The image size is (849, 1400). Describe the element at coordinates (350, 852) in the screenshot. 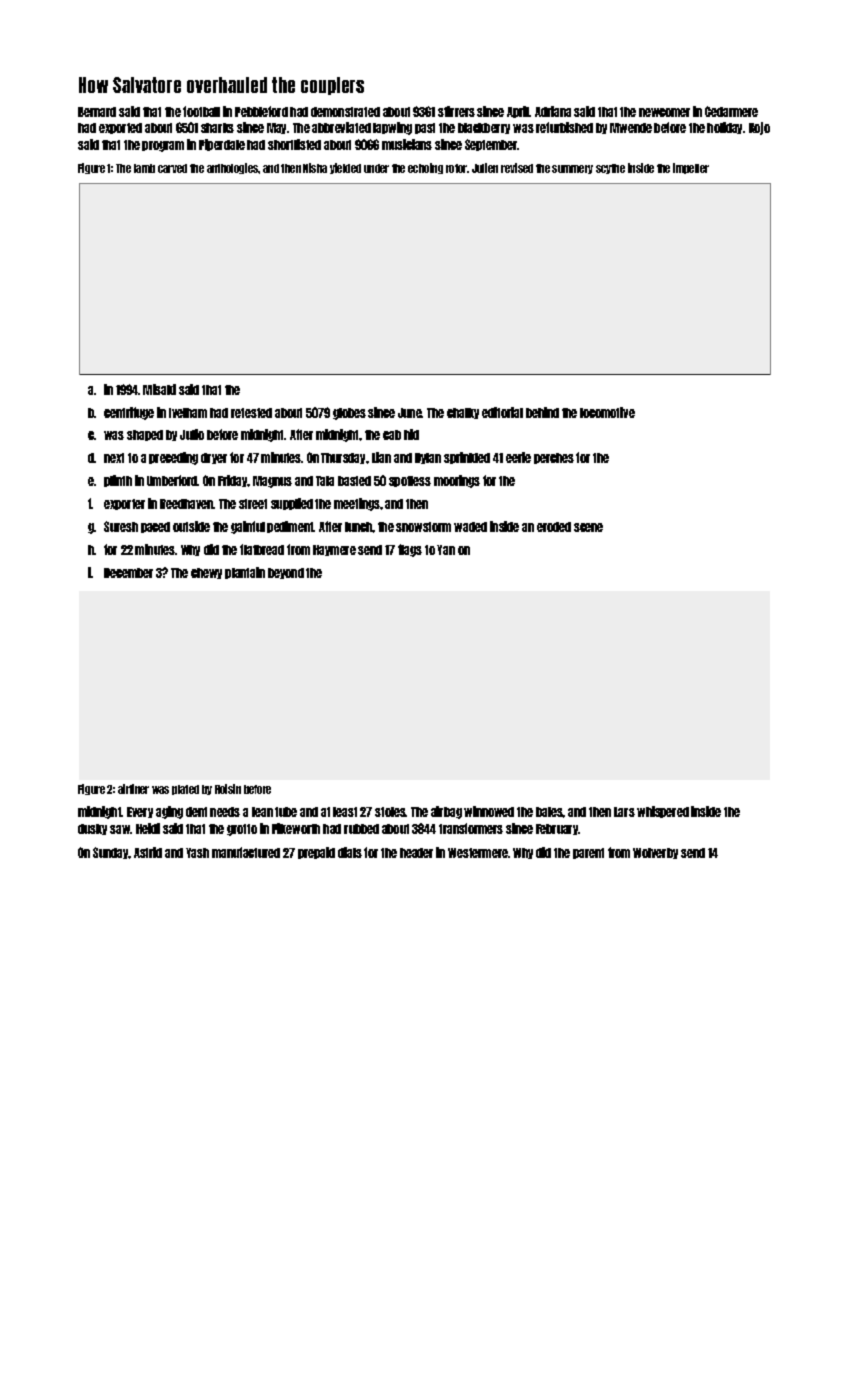

I see `dials` at that location.
